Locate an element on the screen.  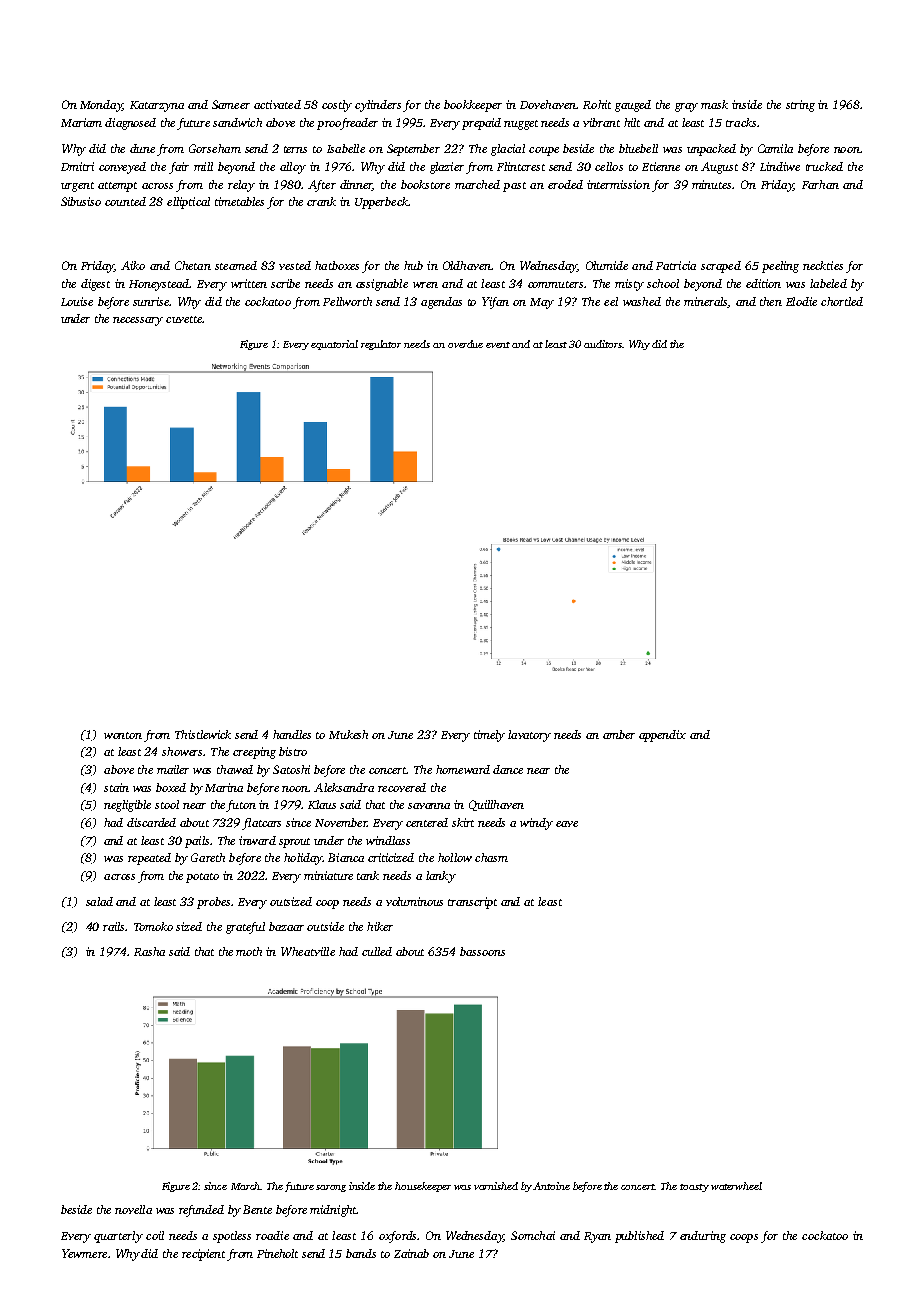
recipient is located at coordinates (203, 1255).
